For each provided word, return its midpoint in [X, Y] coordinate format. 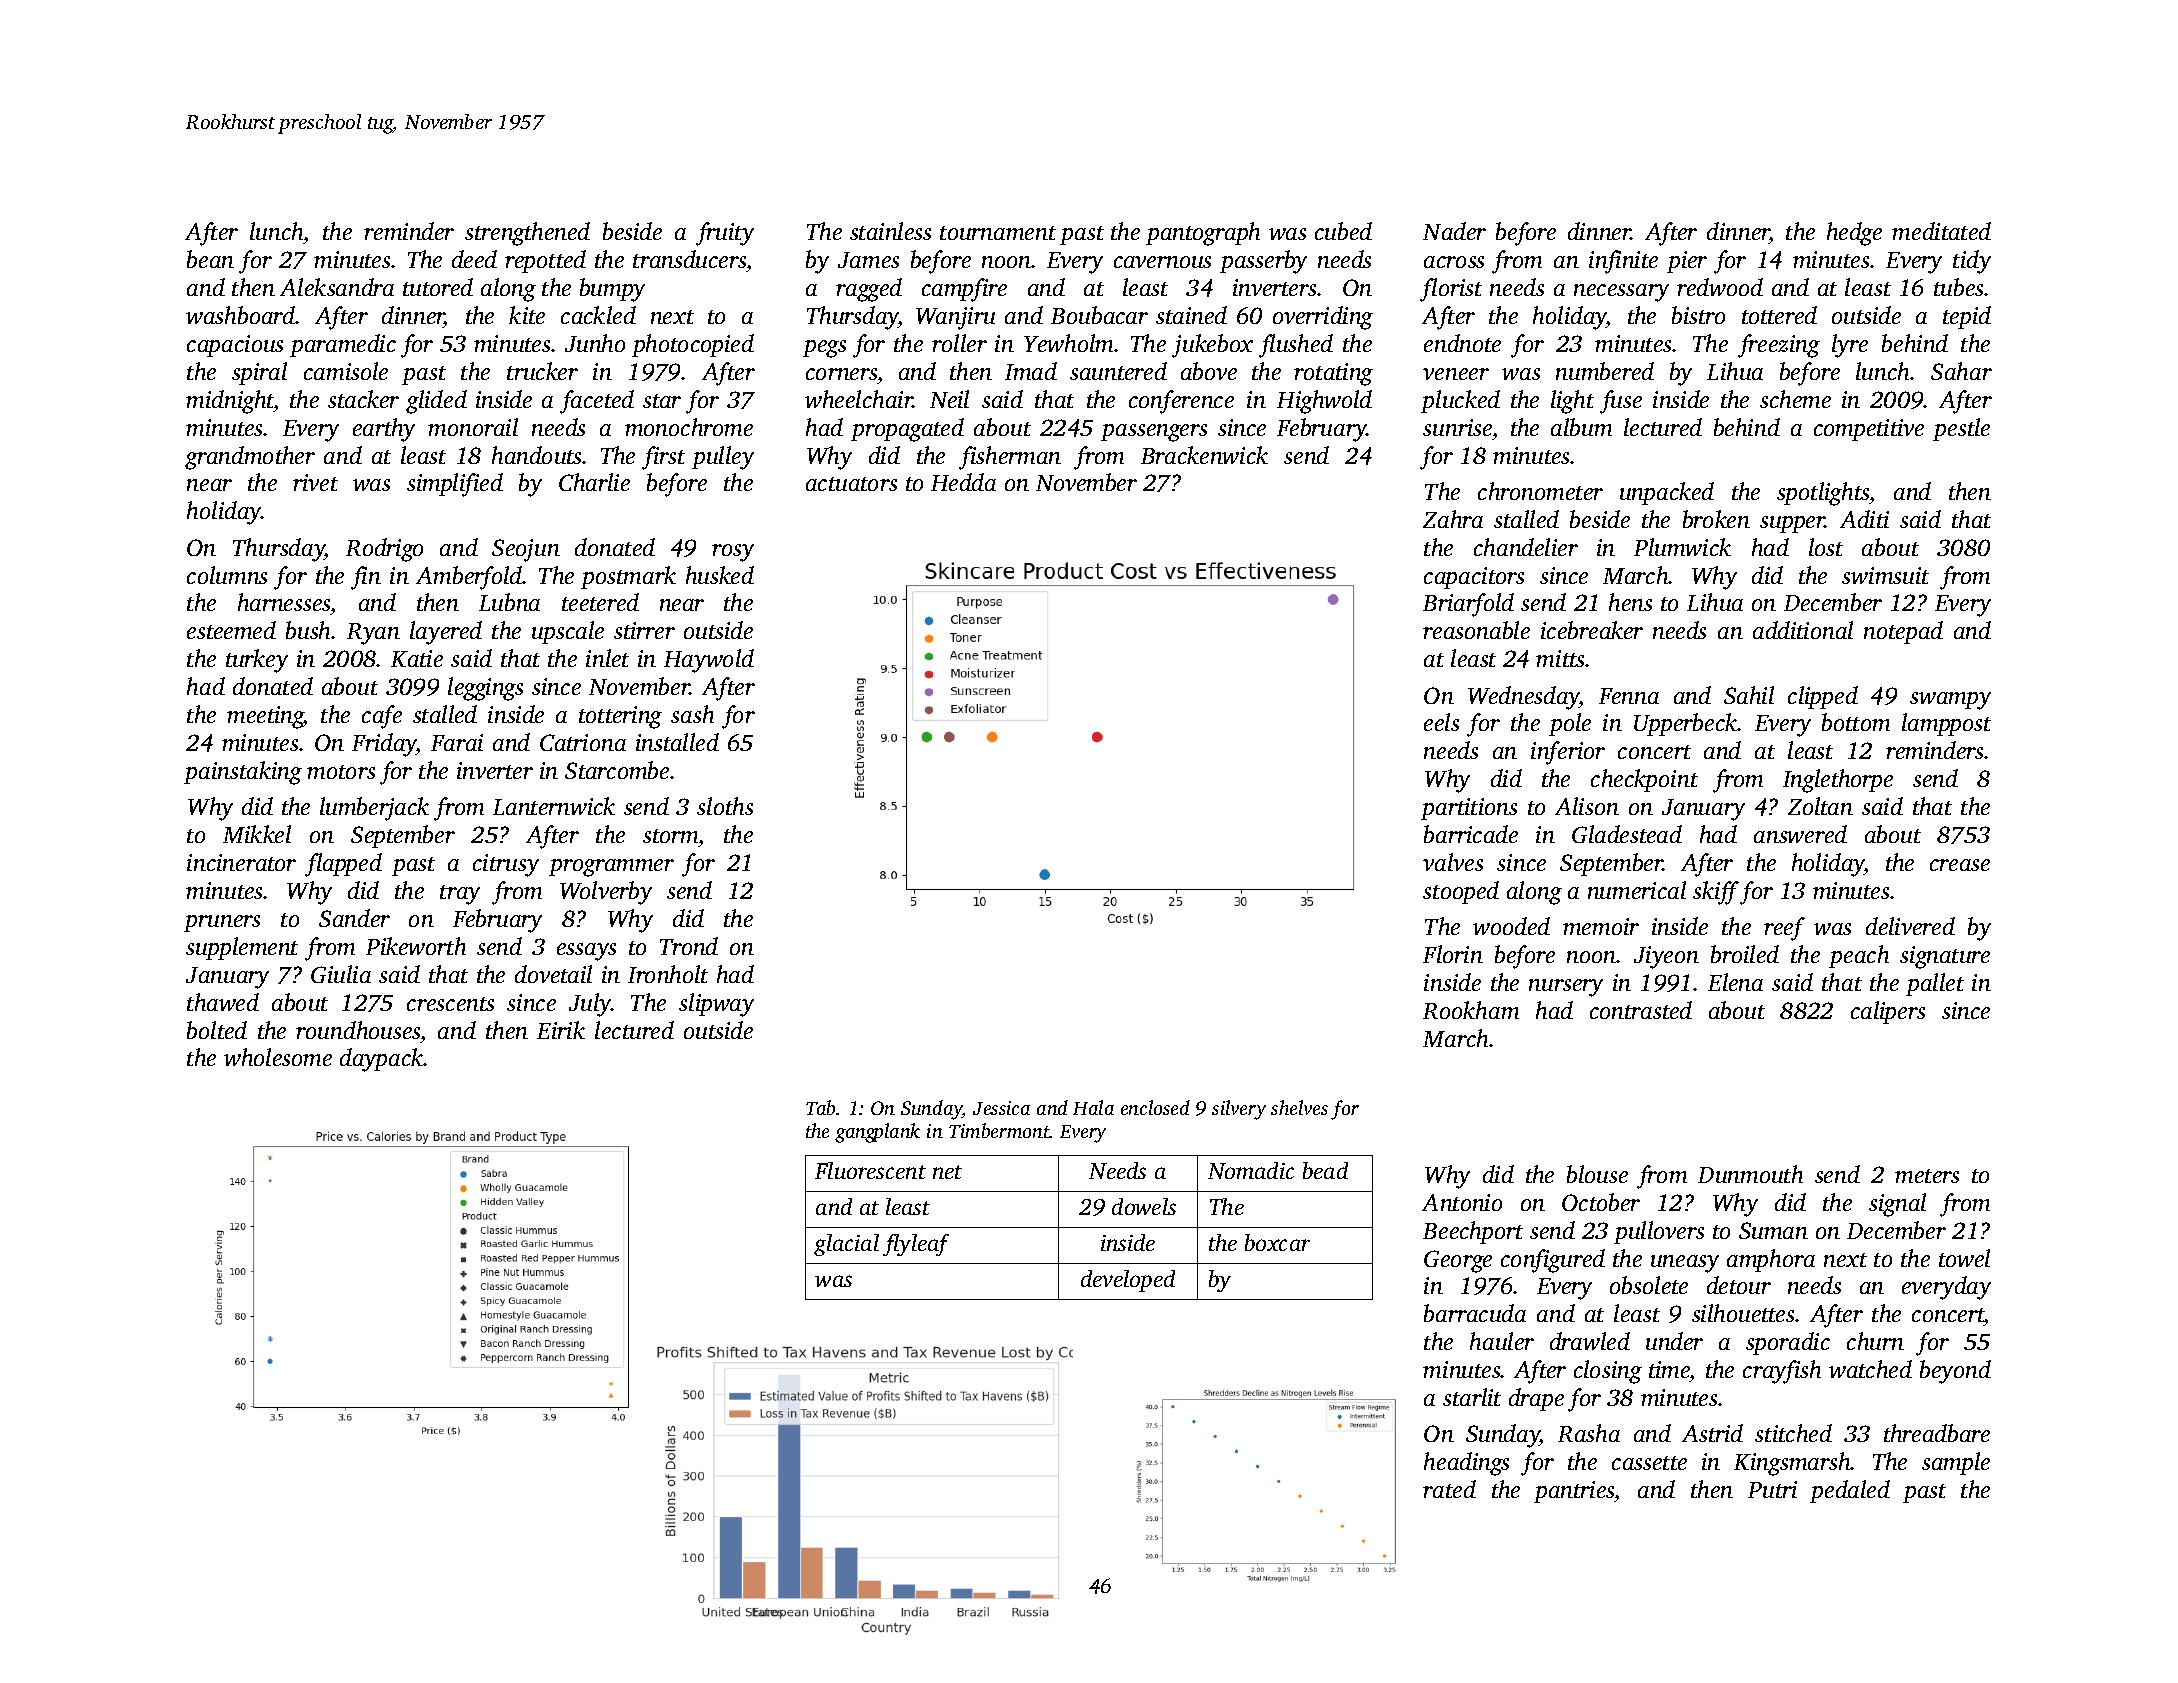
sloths [725, 806]
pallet [1935, 984]
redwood [1720, 287]
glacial [846, 1245]
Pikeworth [416, 946]
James [868, 260]
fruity [725, 234]
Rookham [1471, 1010]
